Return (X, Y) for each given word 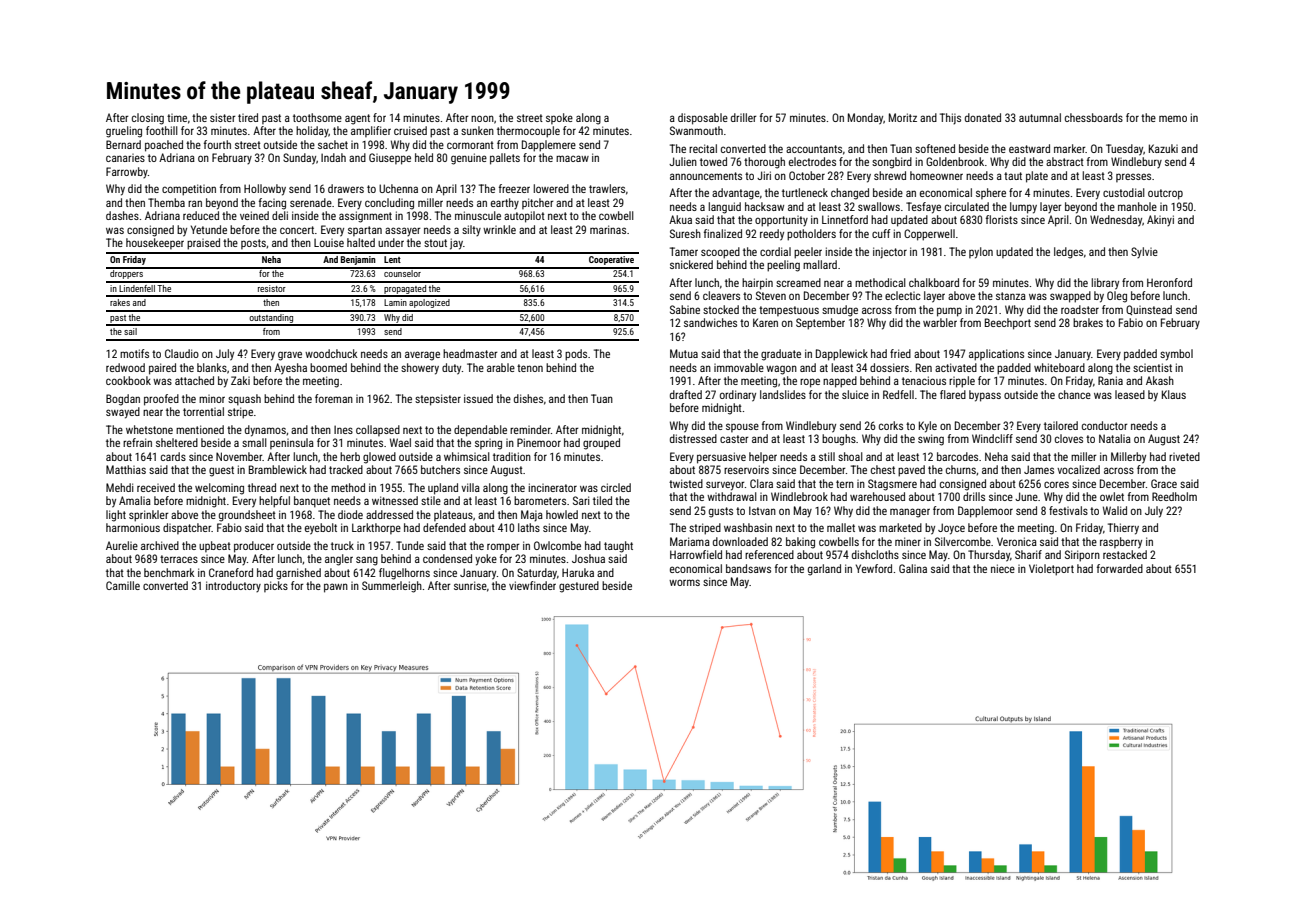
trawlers (607, 188)
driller (744, 117)
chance (1074, 394)
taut (1013, 176)
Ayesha (290, 369)
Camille (123, 585)
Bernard (123, 144)
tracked (346, 469)
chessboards (1094, 117)
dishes (528, 398)
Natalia (1115, 438)
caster (734, 439)
